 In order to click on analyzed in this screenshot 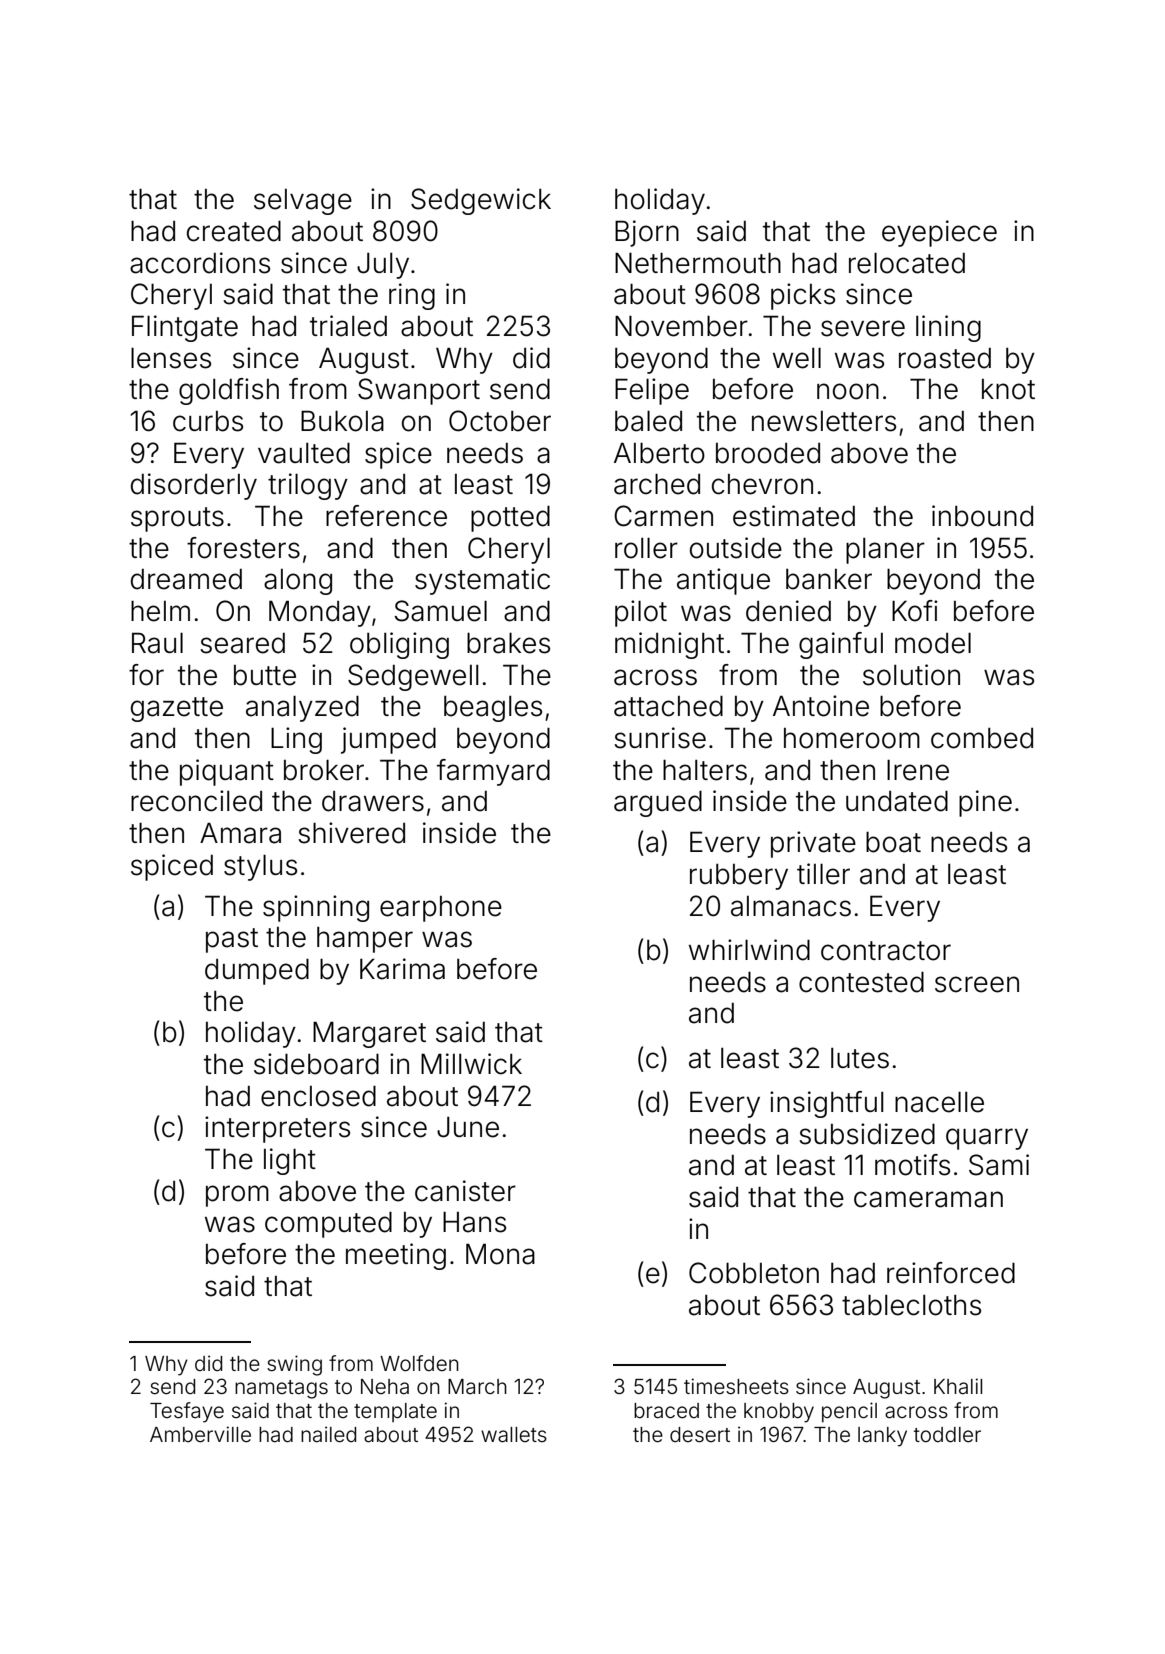, I will do `click(302, 709)`.
